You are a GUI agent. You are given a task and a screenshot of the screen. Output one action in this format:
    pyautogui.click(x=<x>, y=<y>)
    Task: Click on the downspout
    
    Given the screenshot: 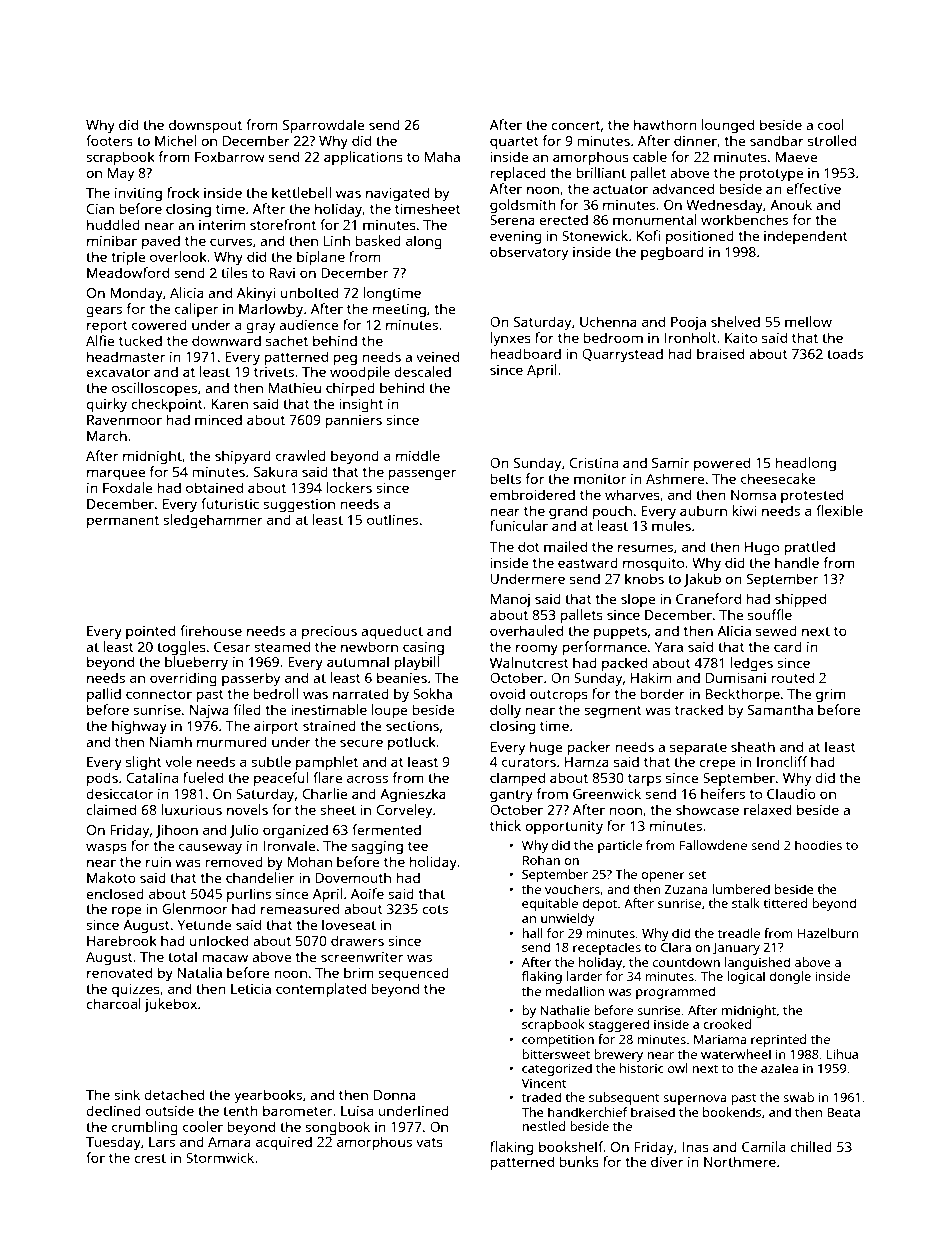 What is the action you would take?
    pyautogui.click(x=205, y=126)
